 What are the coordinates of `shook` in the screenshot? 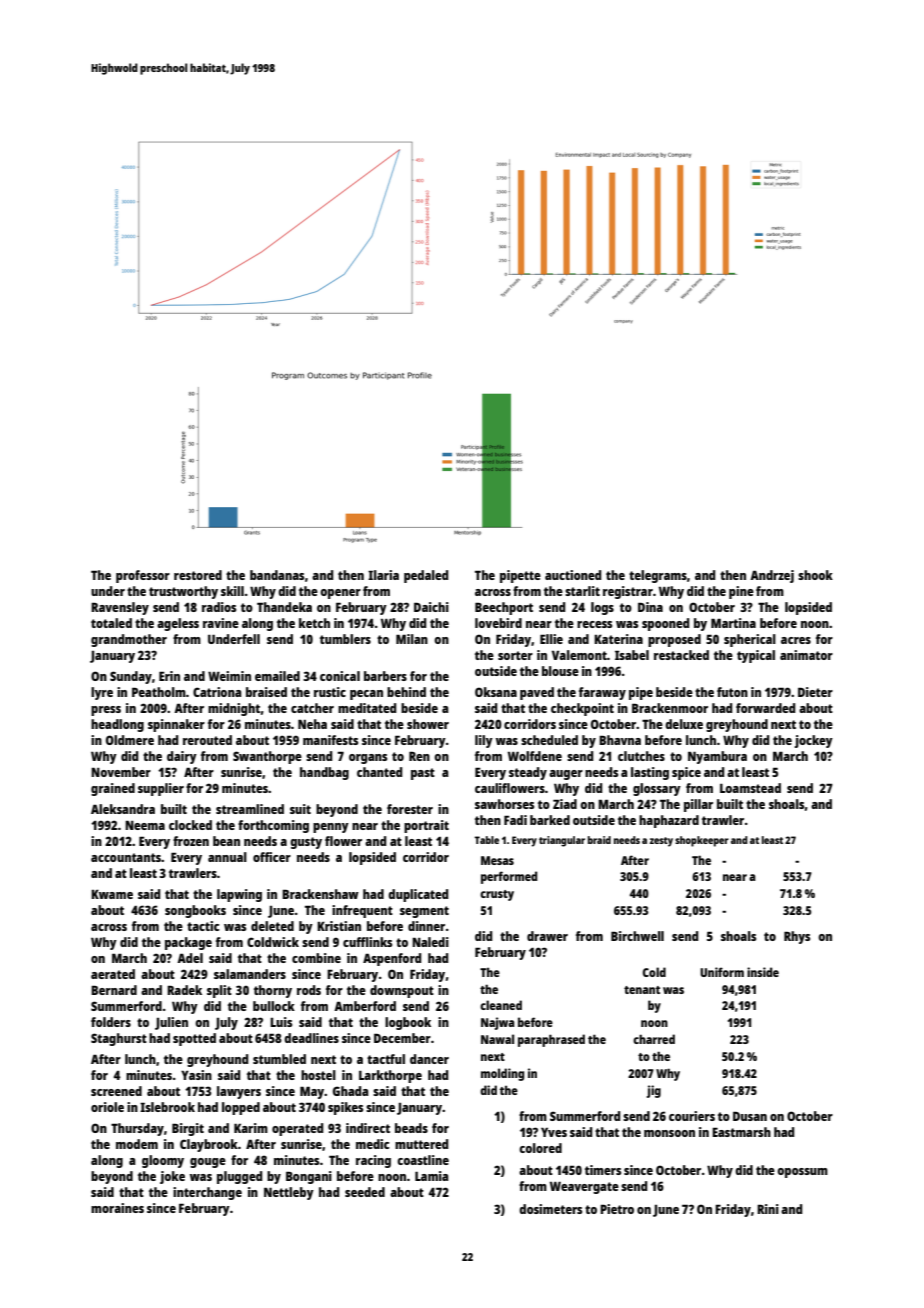 It's located at (815, 575).
